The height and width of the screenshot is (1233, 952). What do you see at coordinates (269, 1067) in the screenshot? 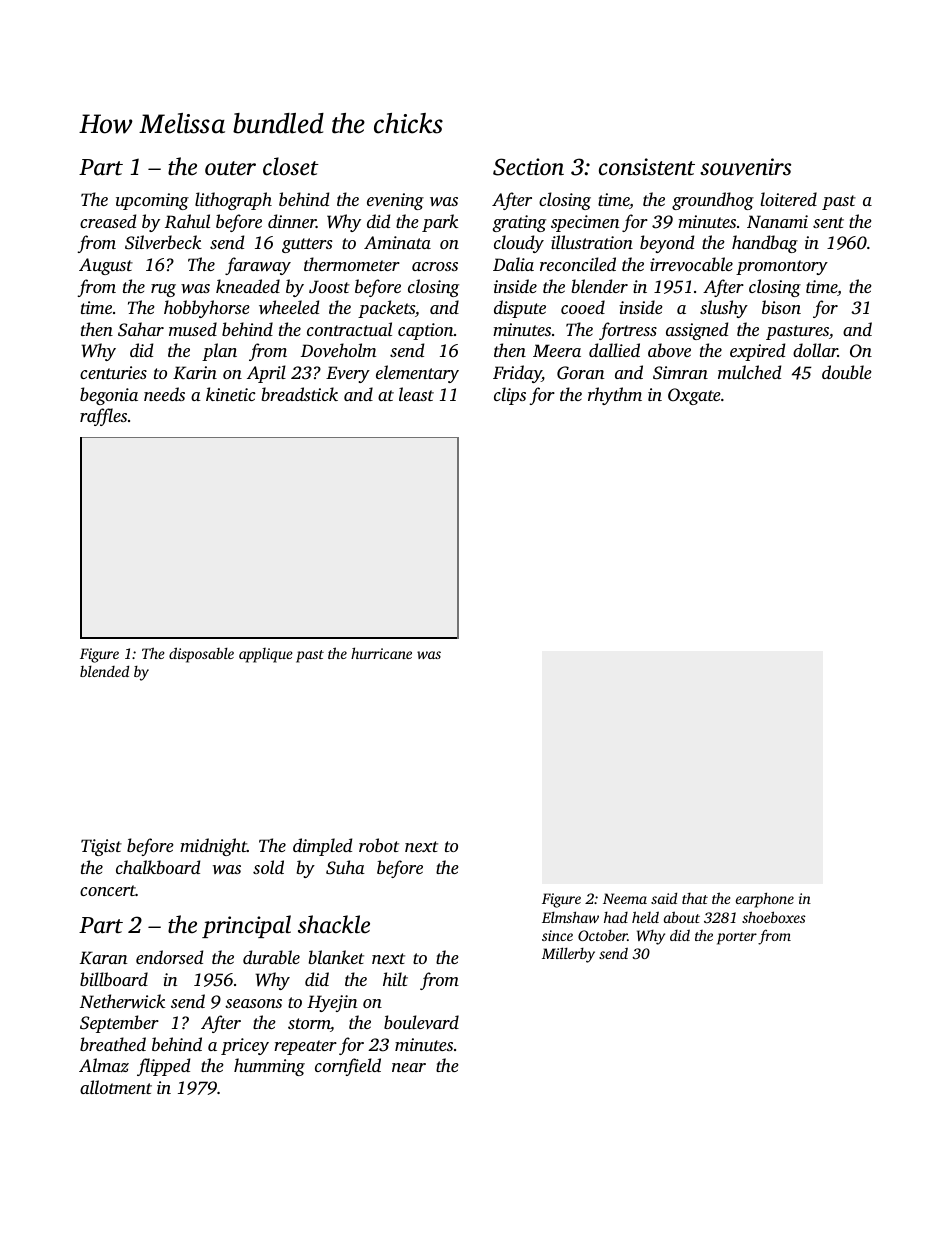
I see `humming` at bounding box center [269, 1067].
